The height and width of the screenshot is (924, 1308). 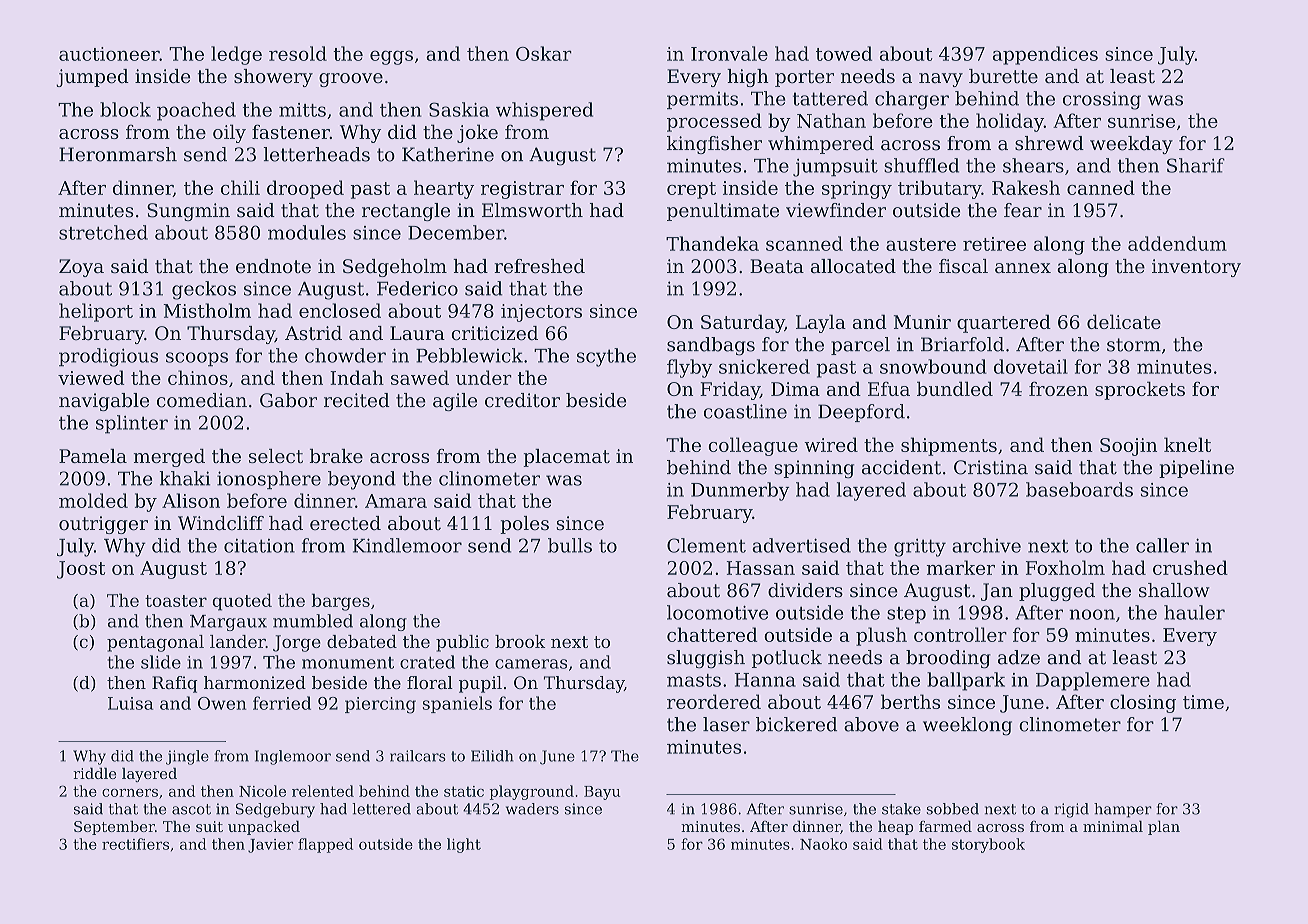 What do you see at coordinates (191, 809) in the screenshot?
I see `ascot` at bounding box center [191, 809].
